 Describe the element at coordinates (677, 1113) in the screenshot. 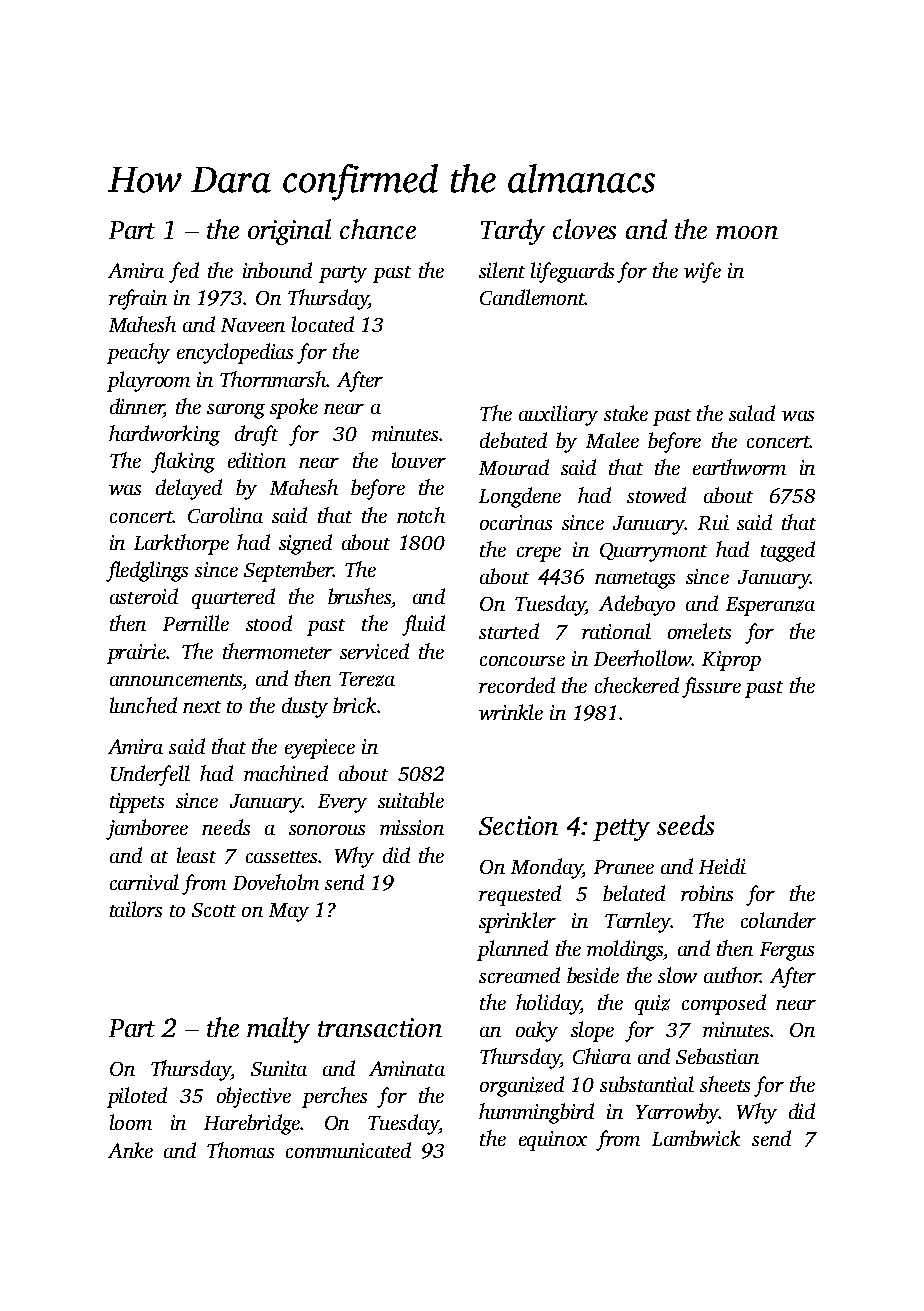

I see `Yarrowby` at that location.
